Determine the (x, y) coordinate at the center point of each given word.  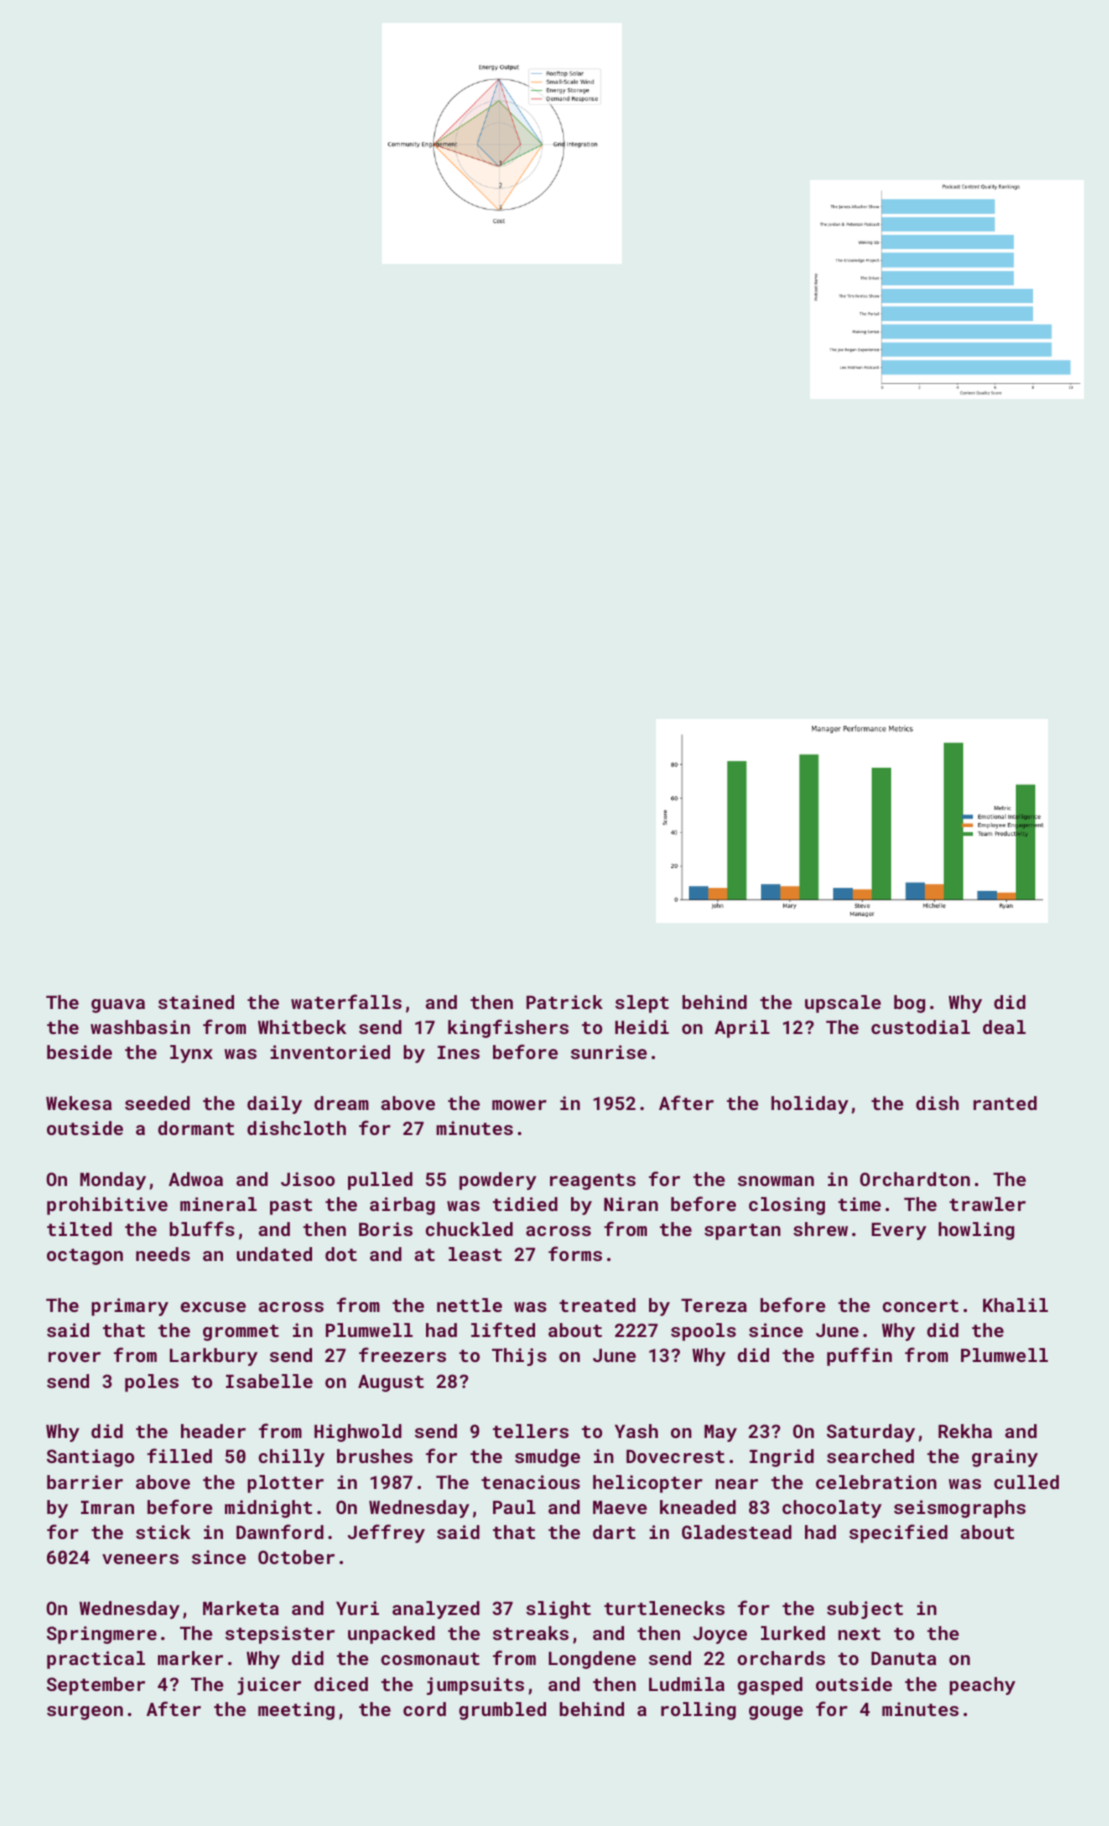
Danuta (903, 1658)
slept (642, 1004)
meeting (296, 1711)
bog (909, 1004)
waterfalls (346, 1001)
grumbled (502, 1711)
